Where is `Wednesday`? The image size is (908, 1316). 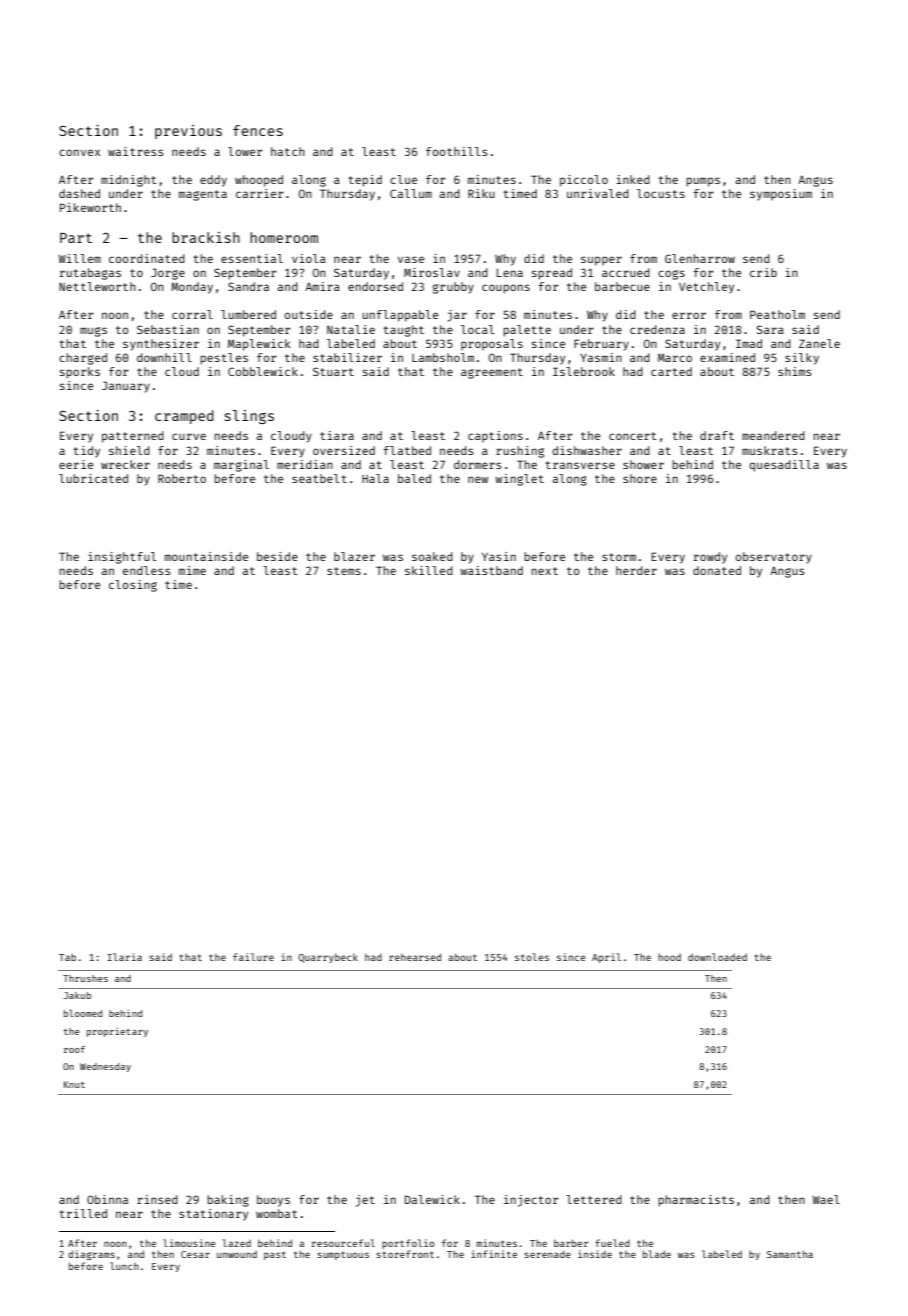
Wednesday is located at coordinates (105, 1067).
